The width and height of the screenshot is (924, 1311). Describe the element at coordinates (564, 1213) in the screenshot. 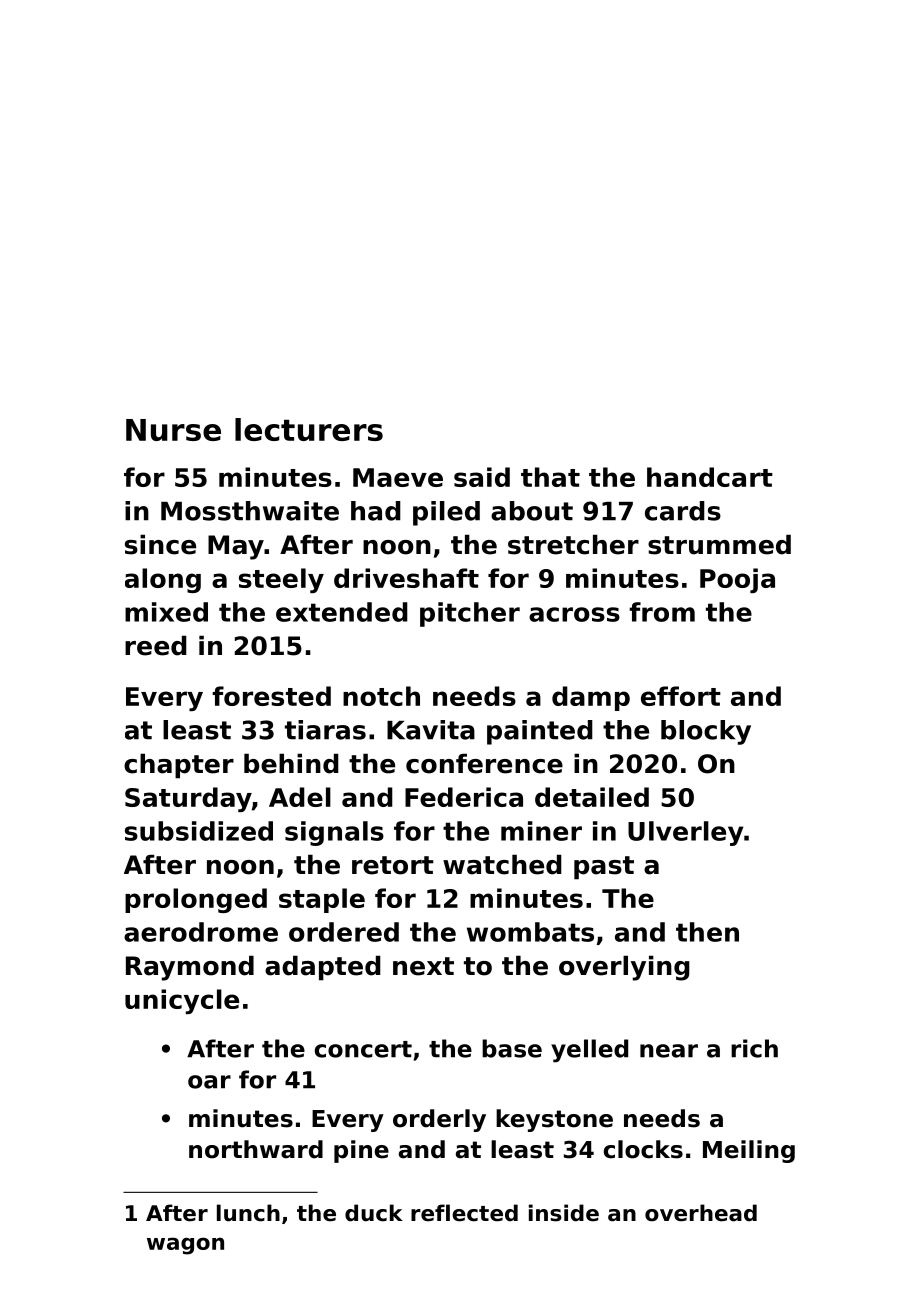

I see `inside` at that location.
